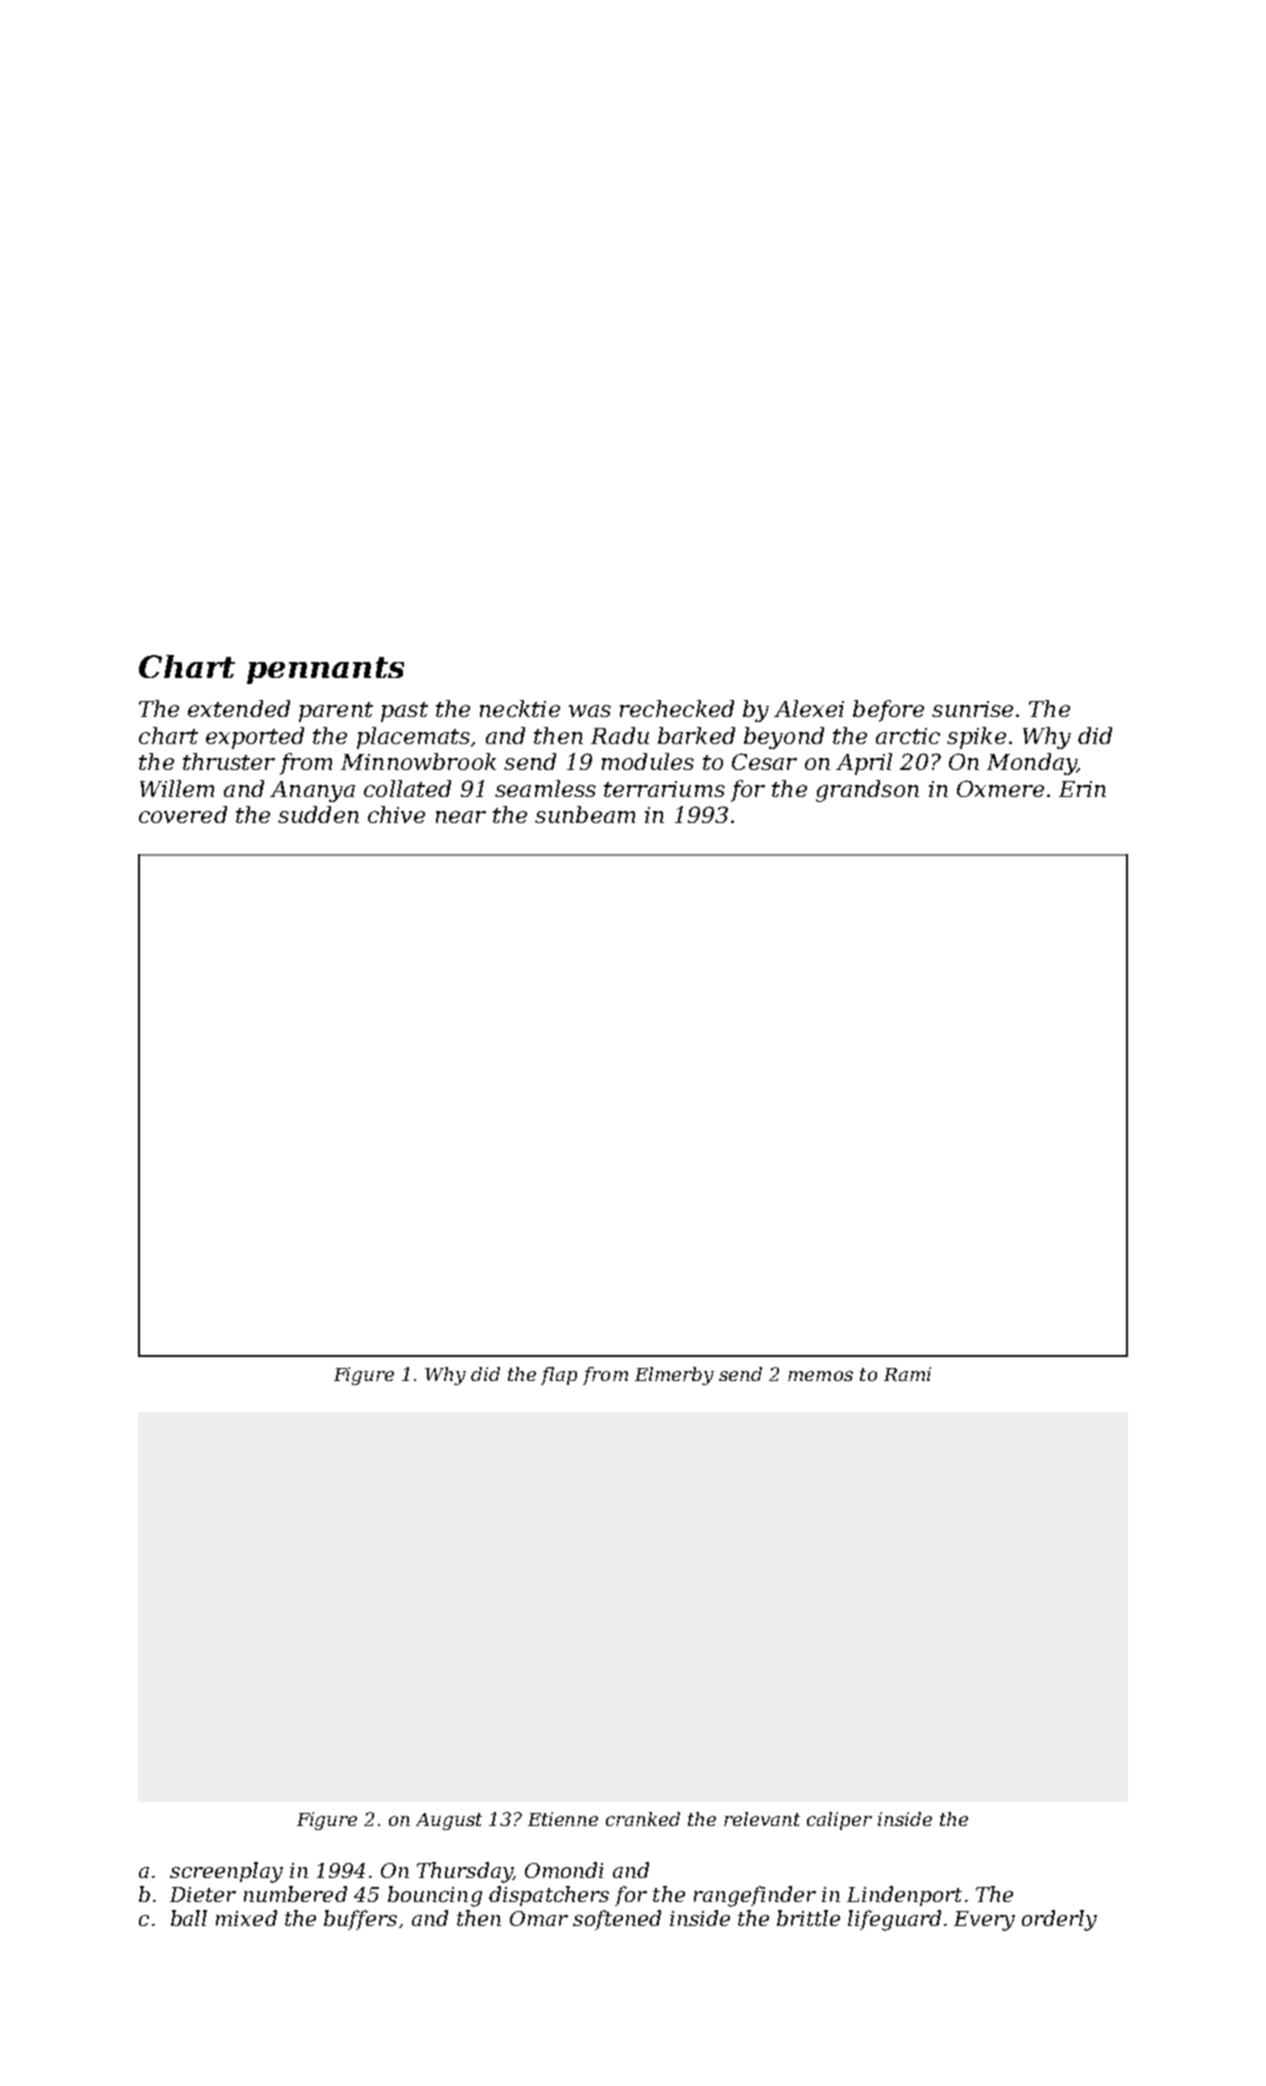  Describe the element at coordinates (839, 1821) in the screenshot. I see `caliper` at that location.
